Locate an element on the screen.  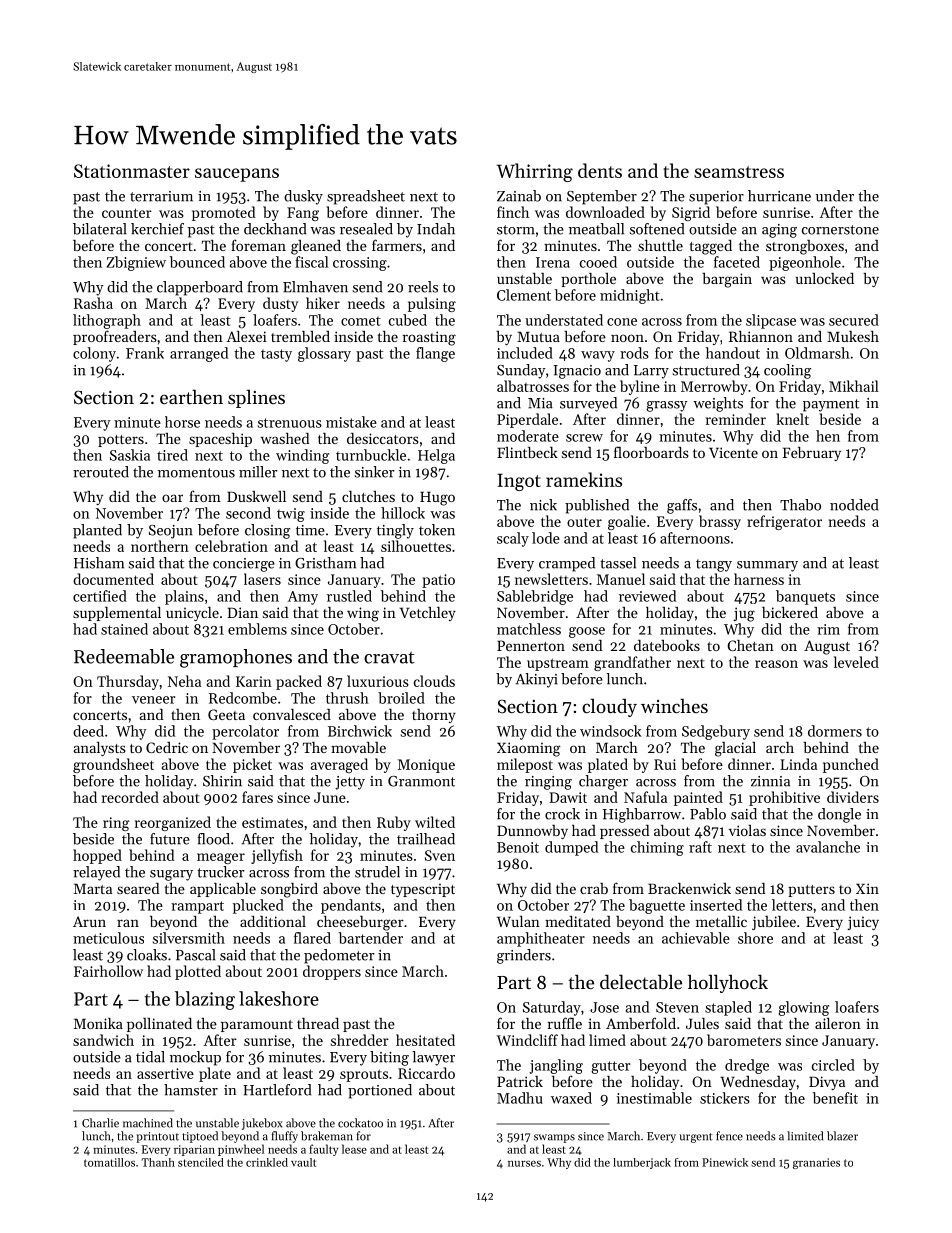
Birchwick is located at coordinates (360, 731).
